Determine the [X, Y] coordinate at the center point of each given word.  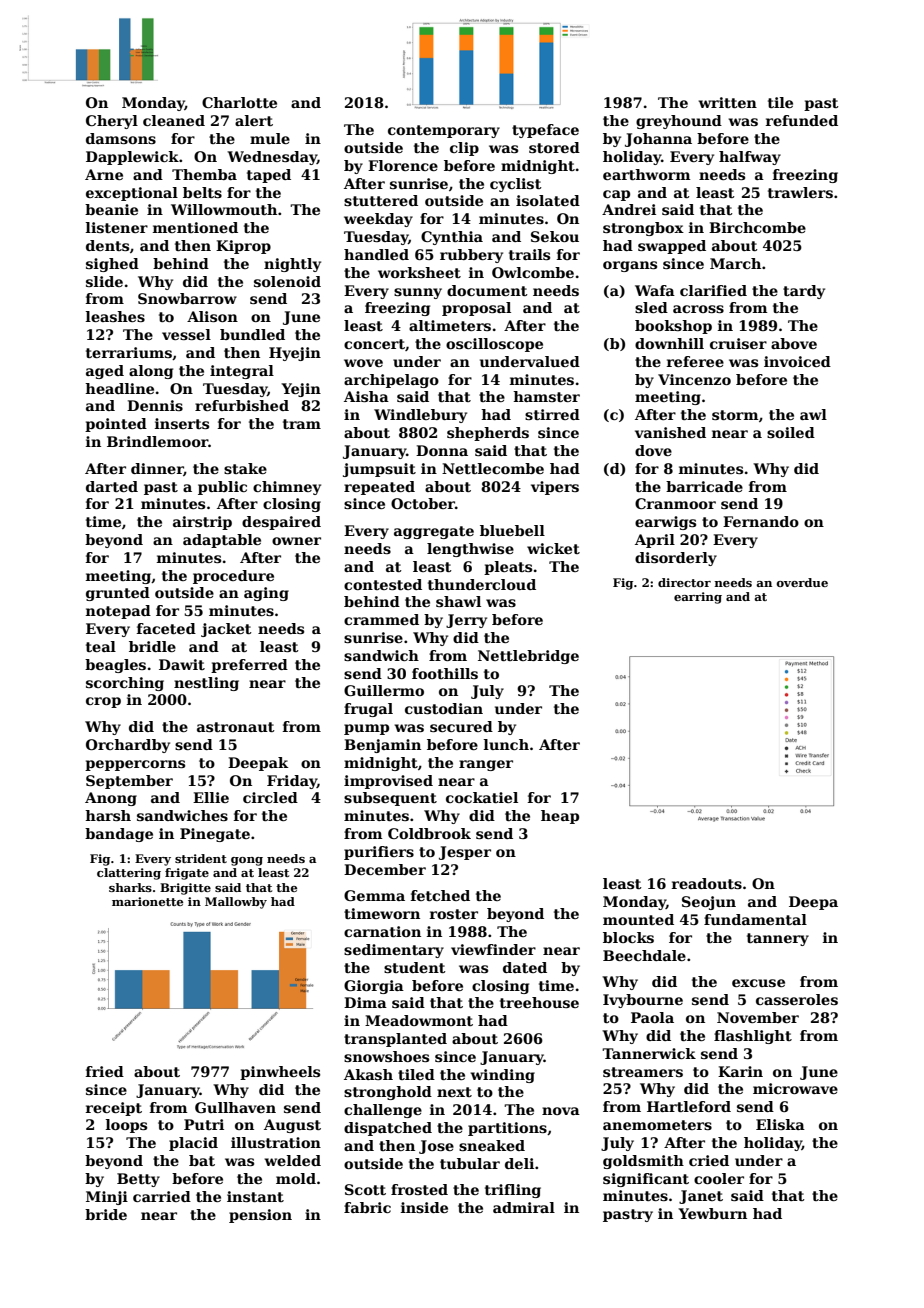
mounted [638, 919]
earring [698, 598]
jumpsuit [379, 470]
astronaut [236, 727]
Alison [212, 316]
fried [105, 1071]
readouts [707, 883]
